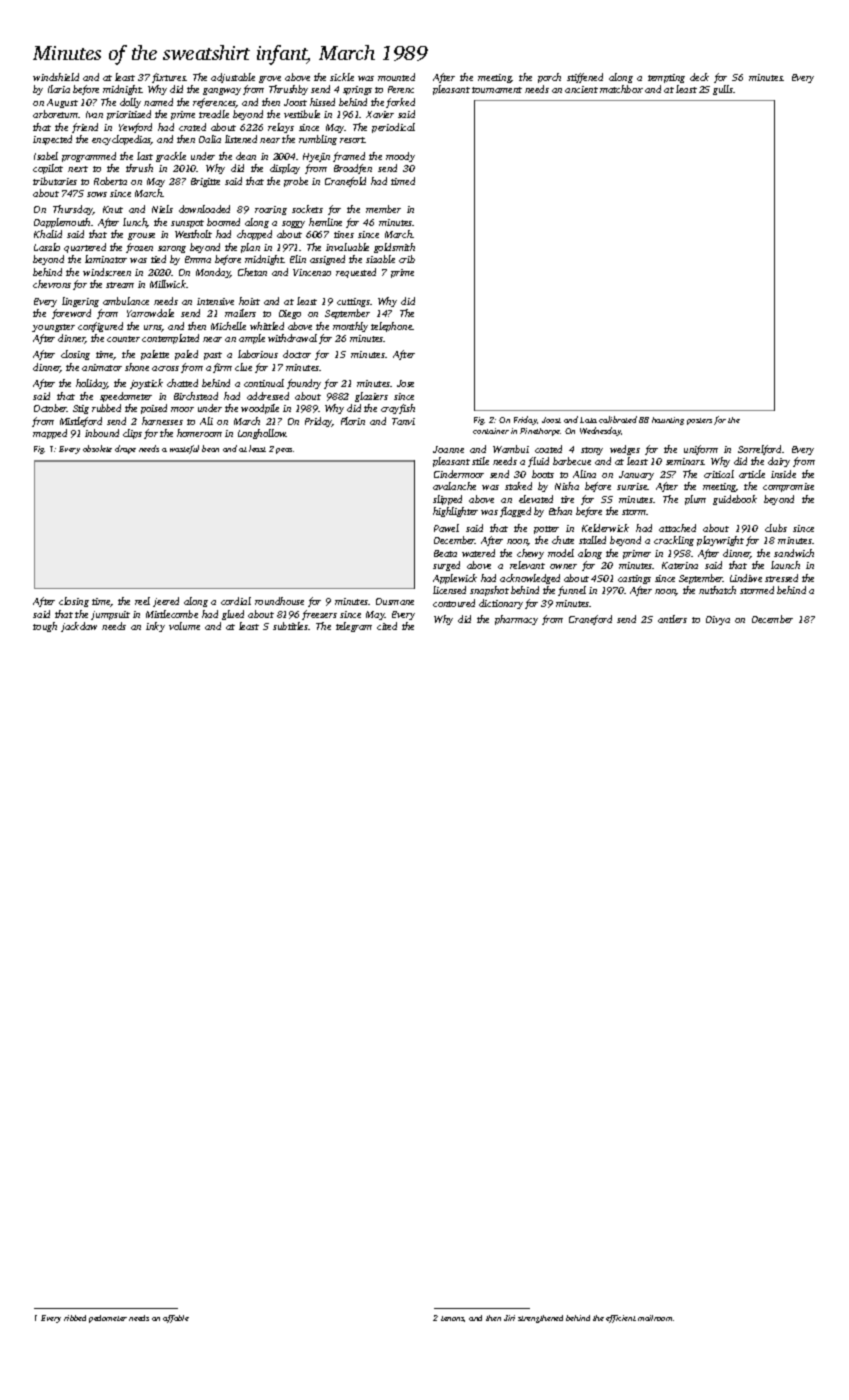 The image size is (849, 1400). Describe the element at coordinates (446, 528) in the screenshot. I see `Pawel` at that location.
